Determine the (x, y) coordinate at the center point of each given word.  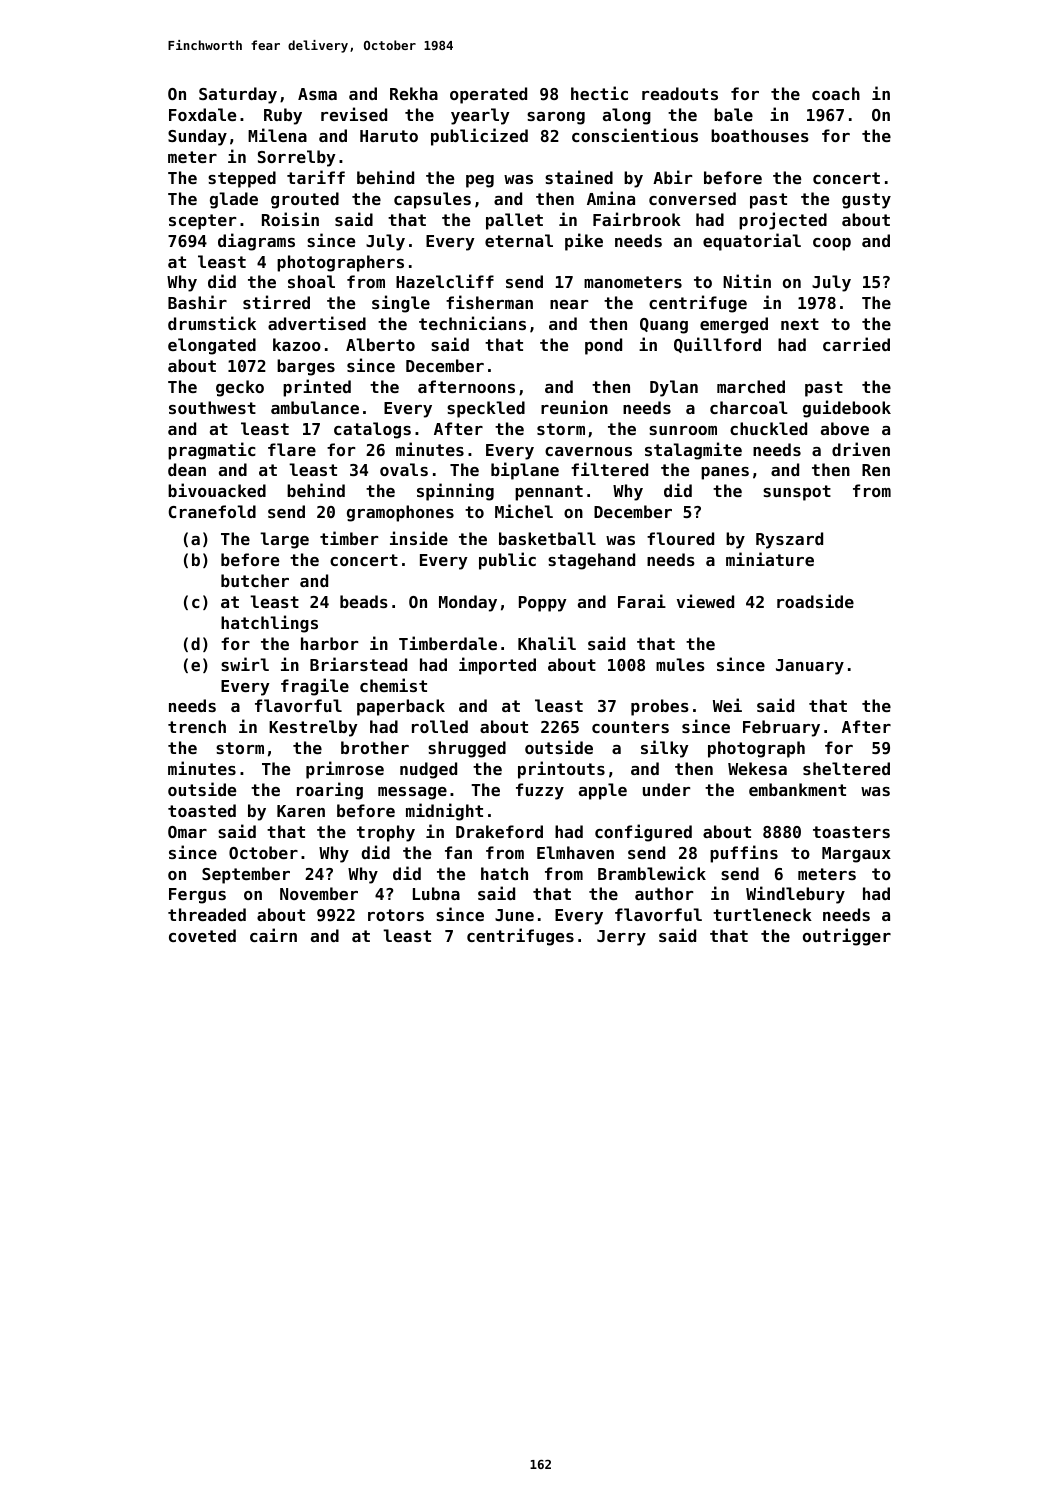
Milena (277, 135)
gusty (866, 201)
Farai (642, 601)
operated (488, 95)
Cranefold (212, 511)
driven (861, 449)
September (246, 875)
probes (660, 707)
